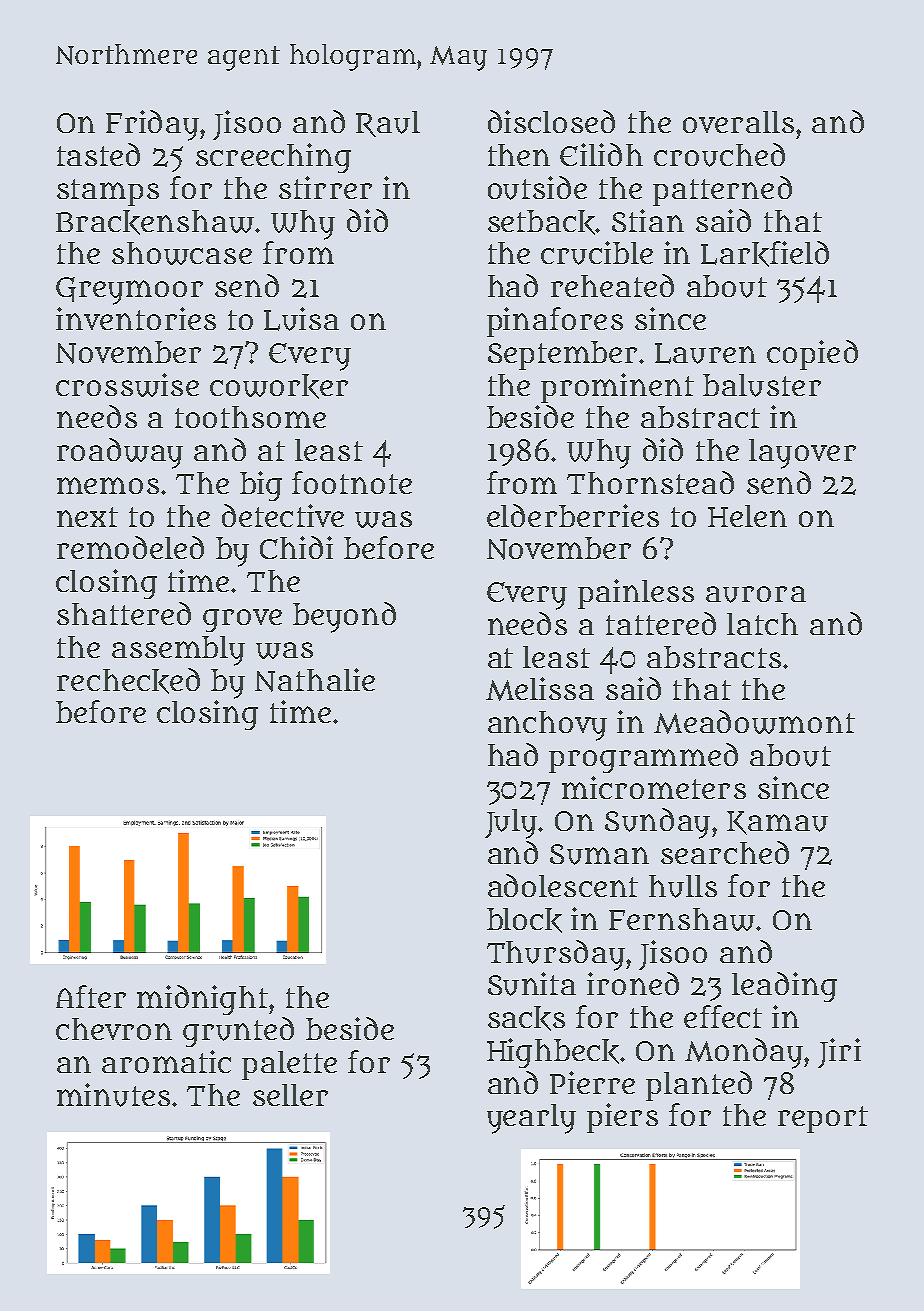 The image size is (924, 1311). Describe the element at coordinates (273, 158) in the screenshot. I see `screeching` at that location.
